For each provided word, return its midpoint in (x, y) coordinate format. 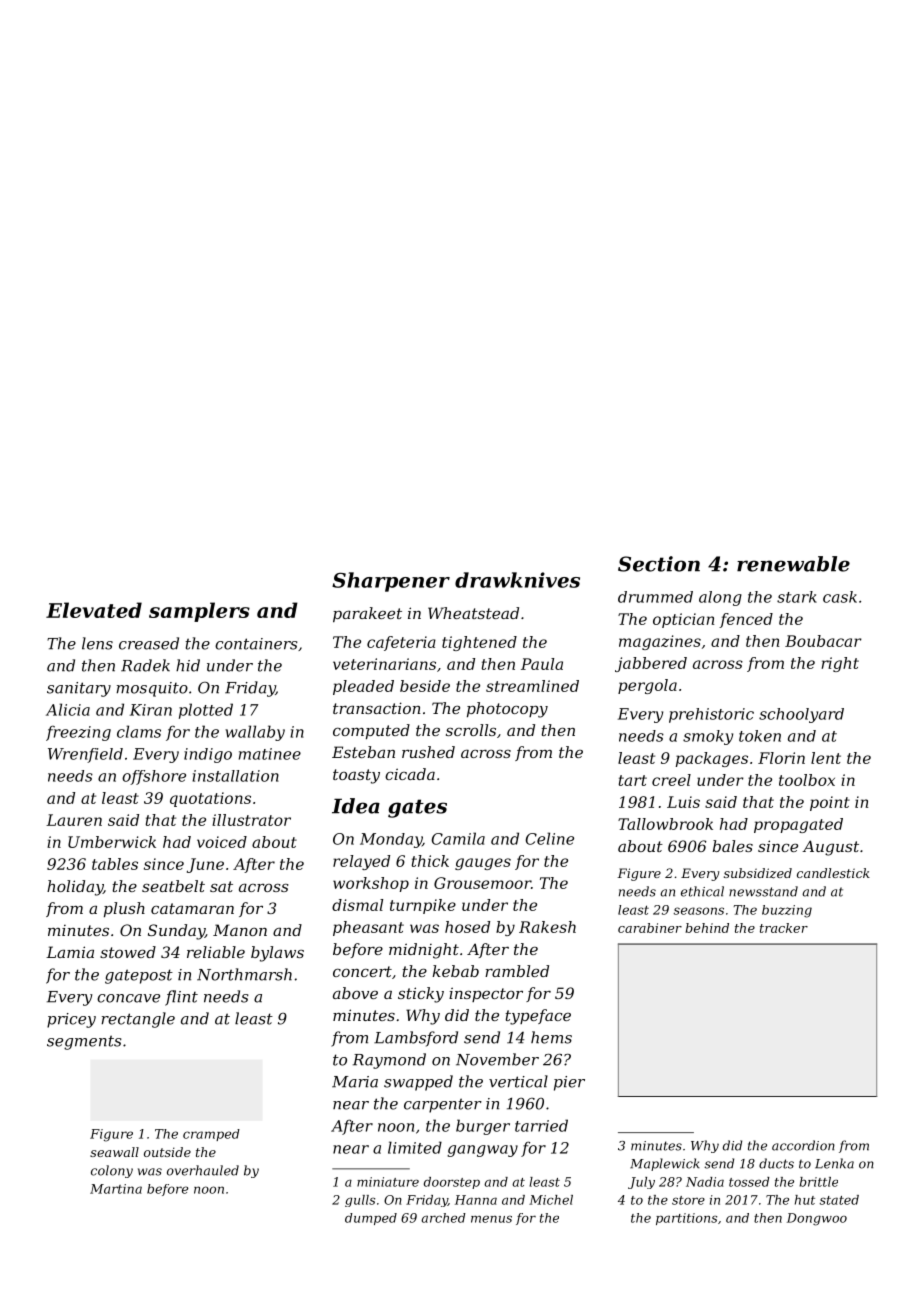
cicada (410, 774)
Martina (116, 1189)
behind (707, 928)
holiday (75, 888)
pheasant (368, 928)
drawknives (517, 580)
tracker (784, 928)
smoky (708, 737)
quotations (210, 799)
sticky (421, 995)
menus (491, 1219)
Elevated (94, 610)
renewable (793, 564)
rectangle (138, 1020)
